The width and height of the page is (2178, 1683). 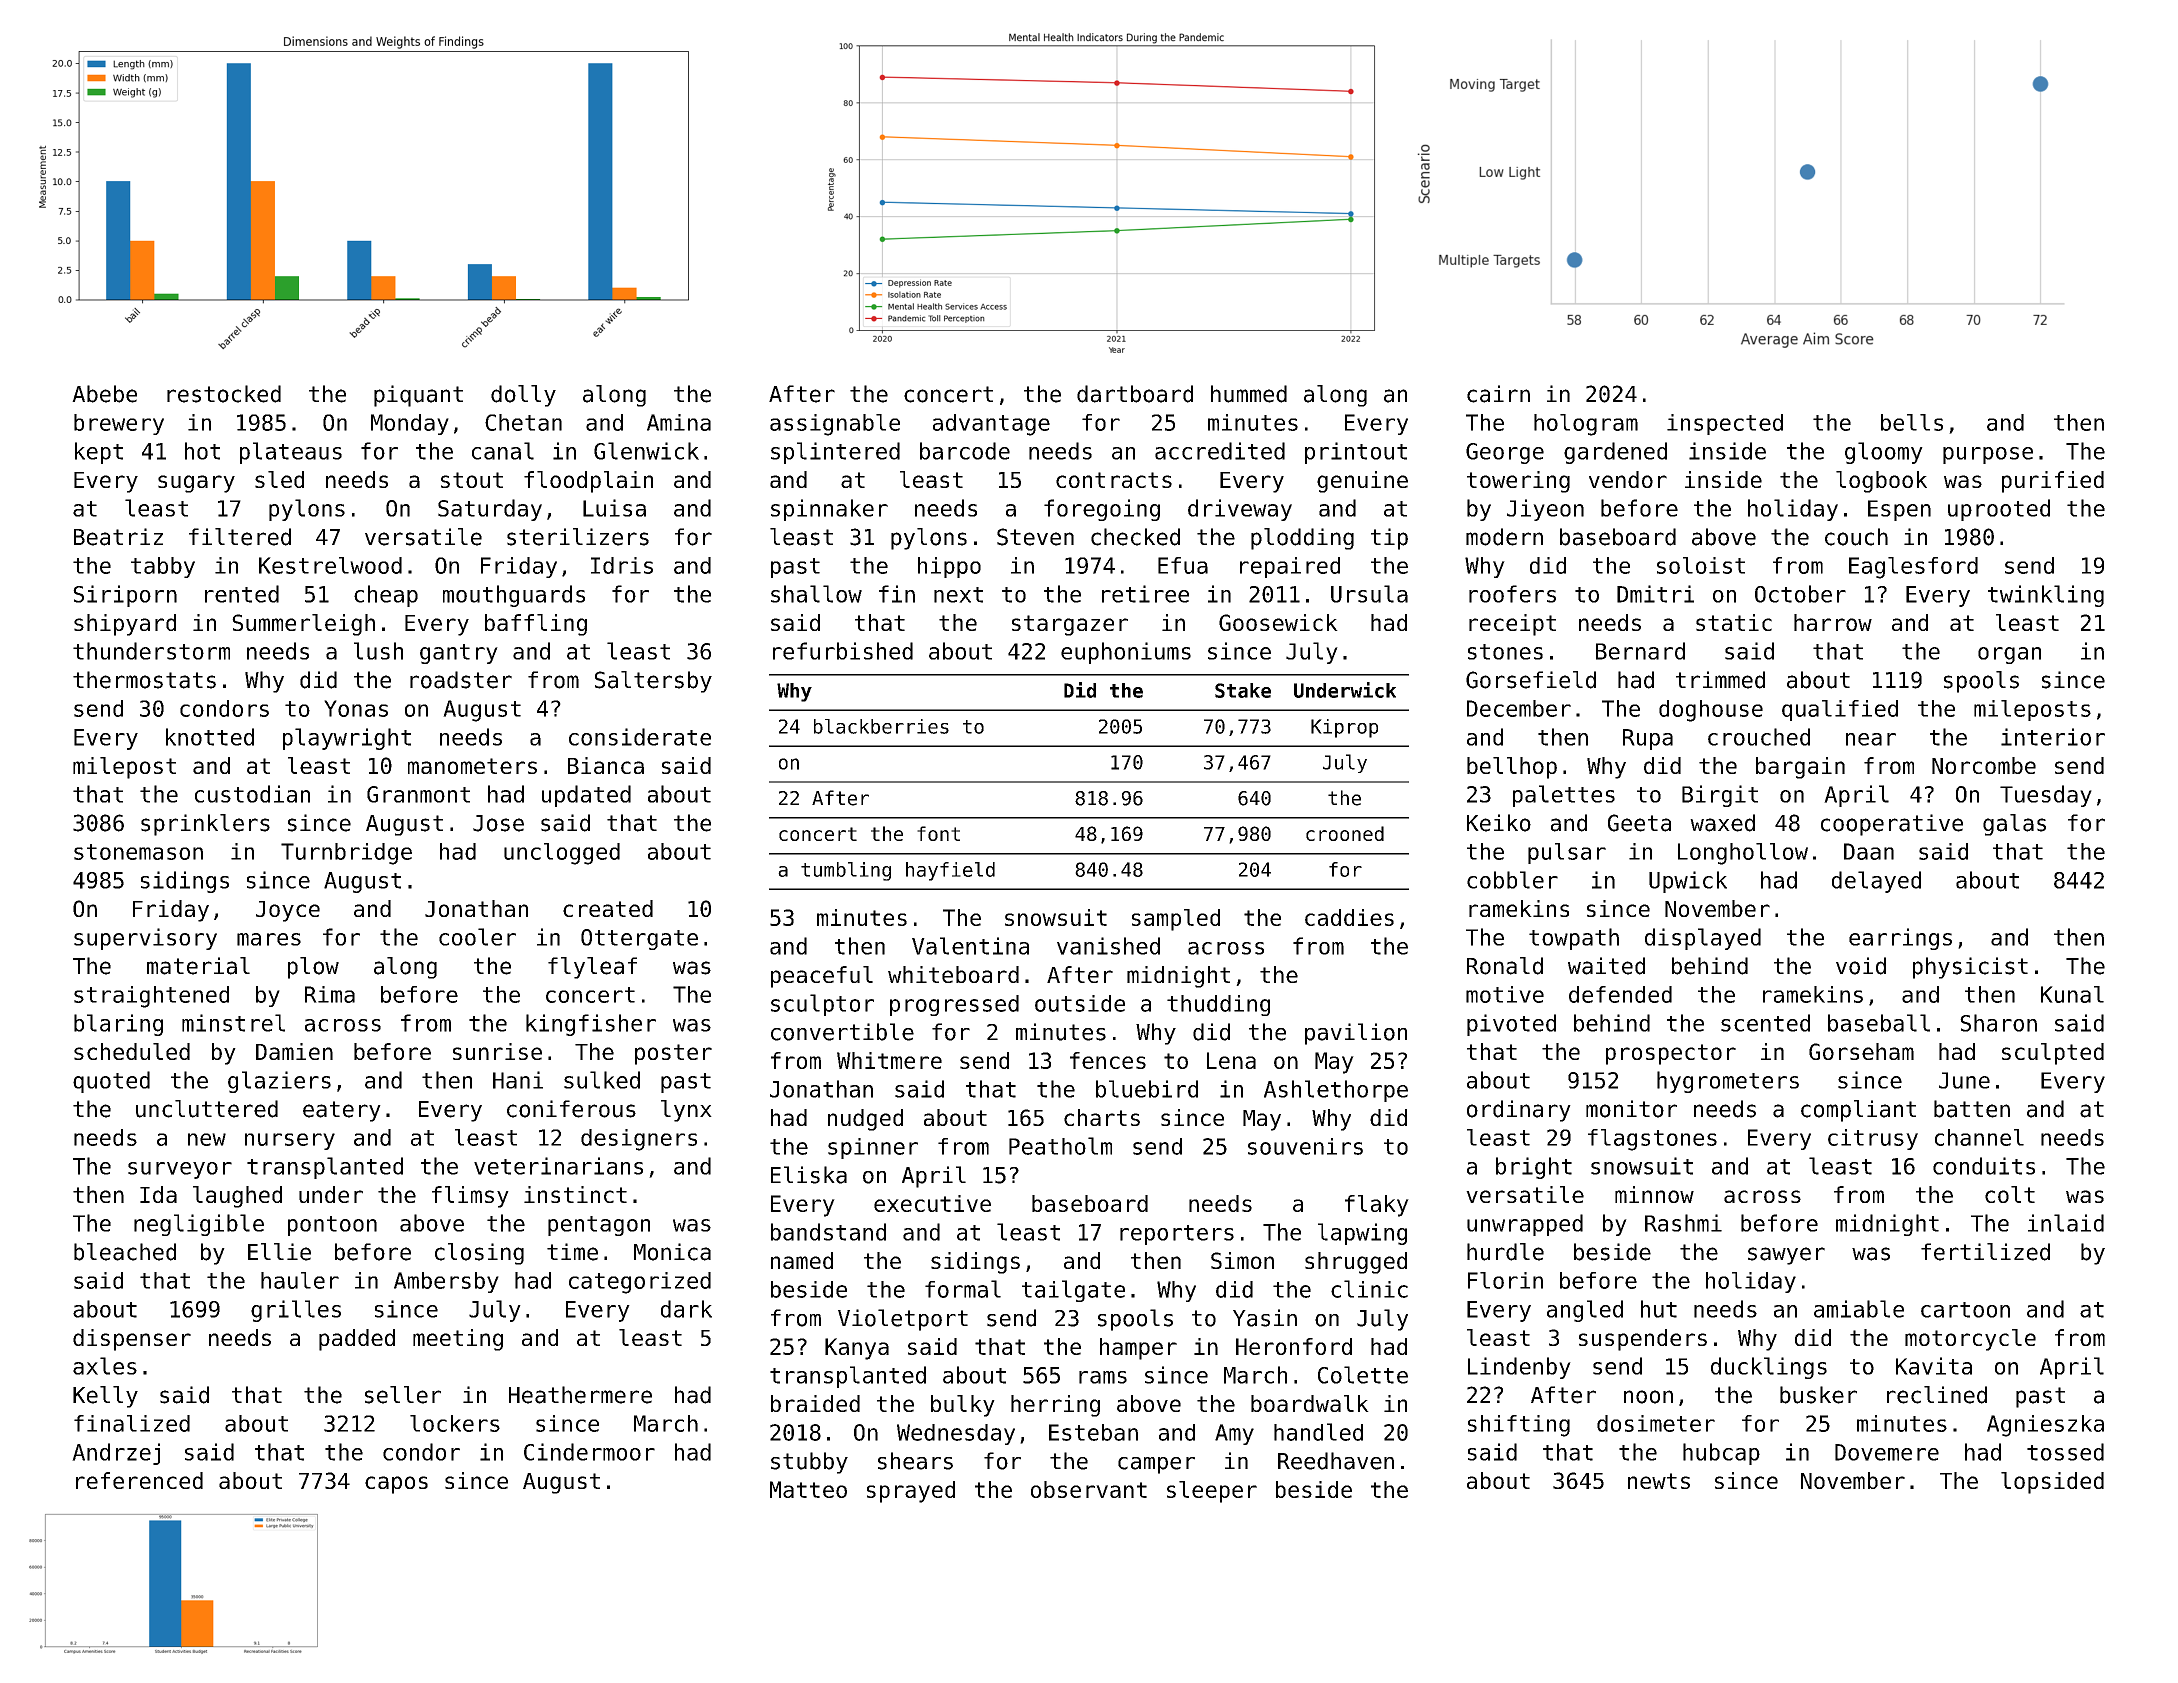 What do you see at coordinates (1089, 1489) in the page?
I see `observant` at bounding box center [1089, 1489].
